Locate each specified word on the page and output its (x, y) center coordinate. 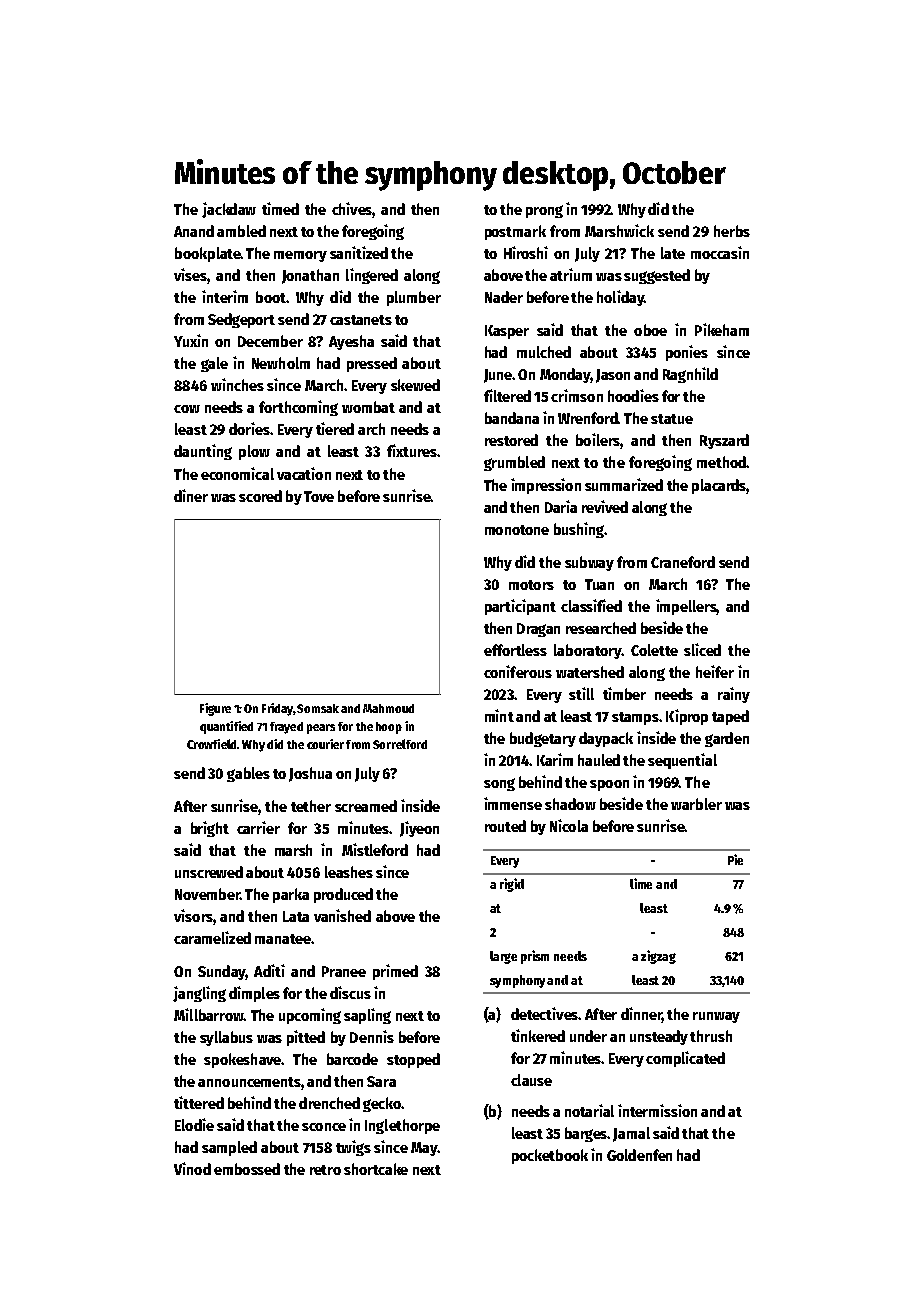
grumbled (514, 463)
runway (716, 1017)
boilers (598, 439)
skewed (415, 385)
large (503, 957)
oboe (650, 330)
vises (190, 274)
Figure (215, 709)
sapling (367, 1016)
